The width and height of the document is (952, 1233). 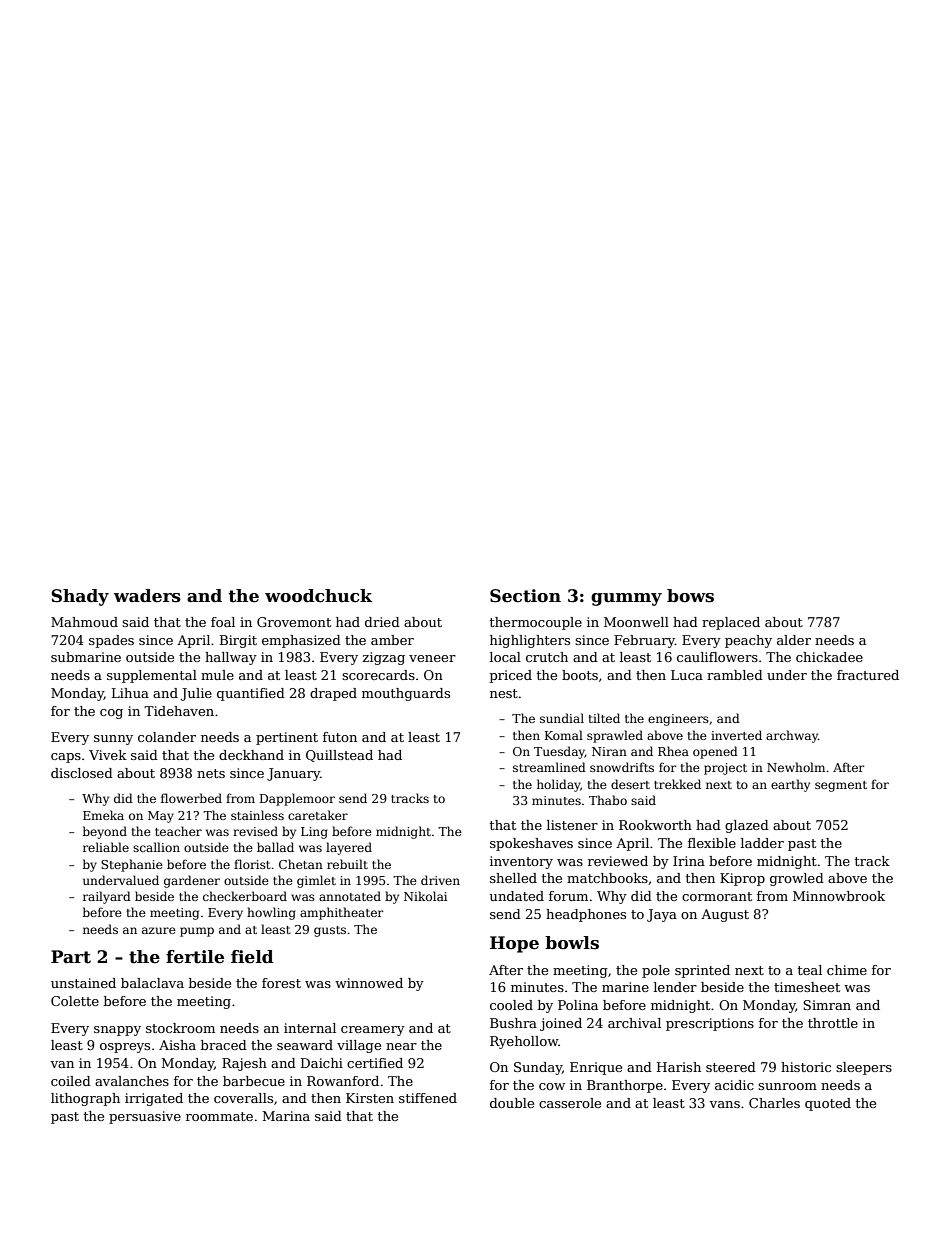 What do you see at coordinates (747, 826) in the document?
I see `glazed` at bounding box center [747, 826].
